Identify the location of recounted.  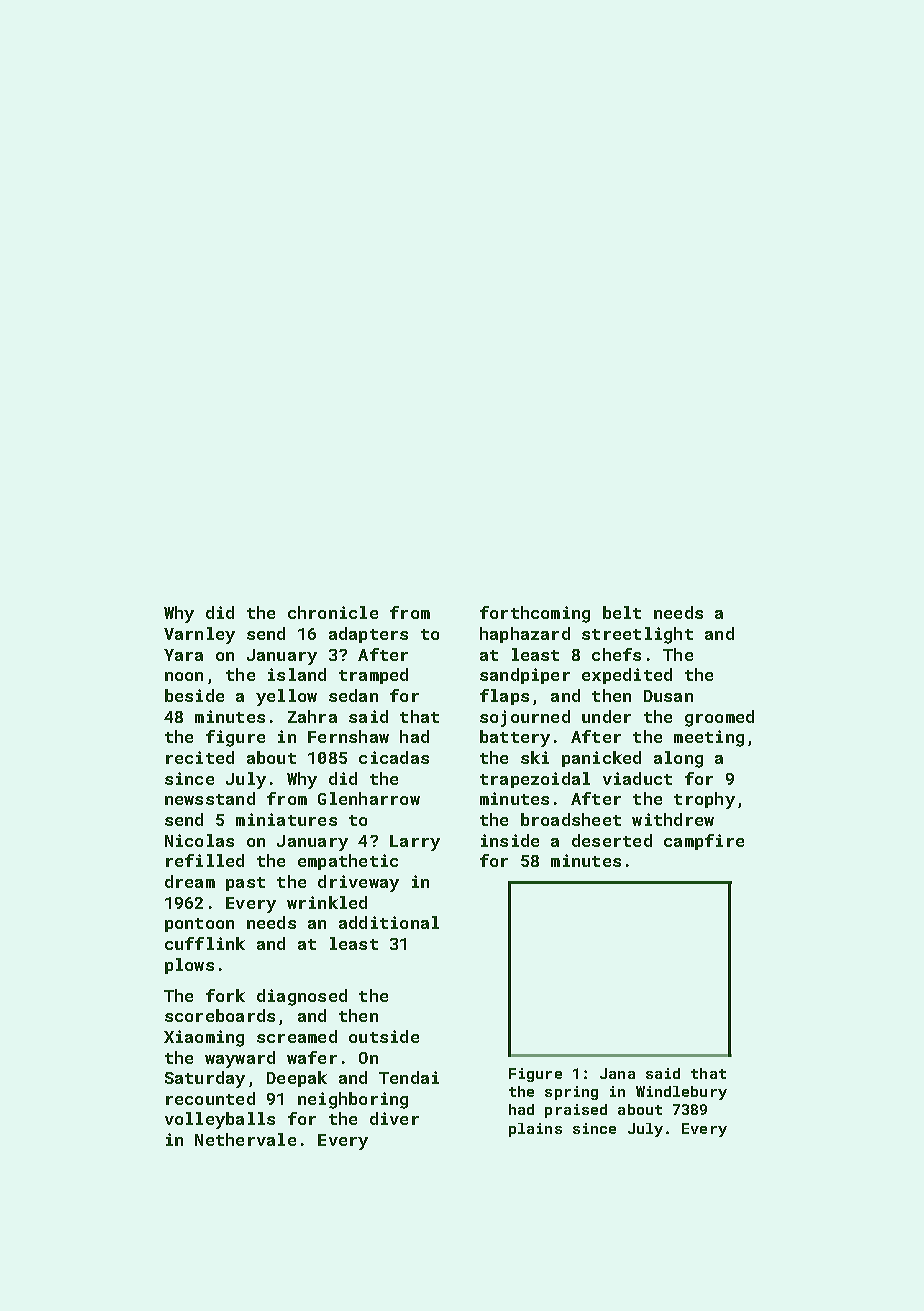
(210, 1098).
